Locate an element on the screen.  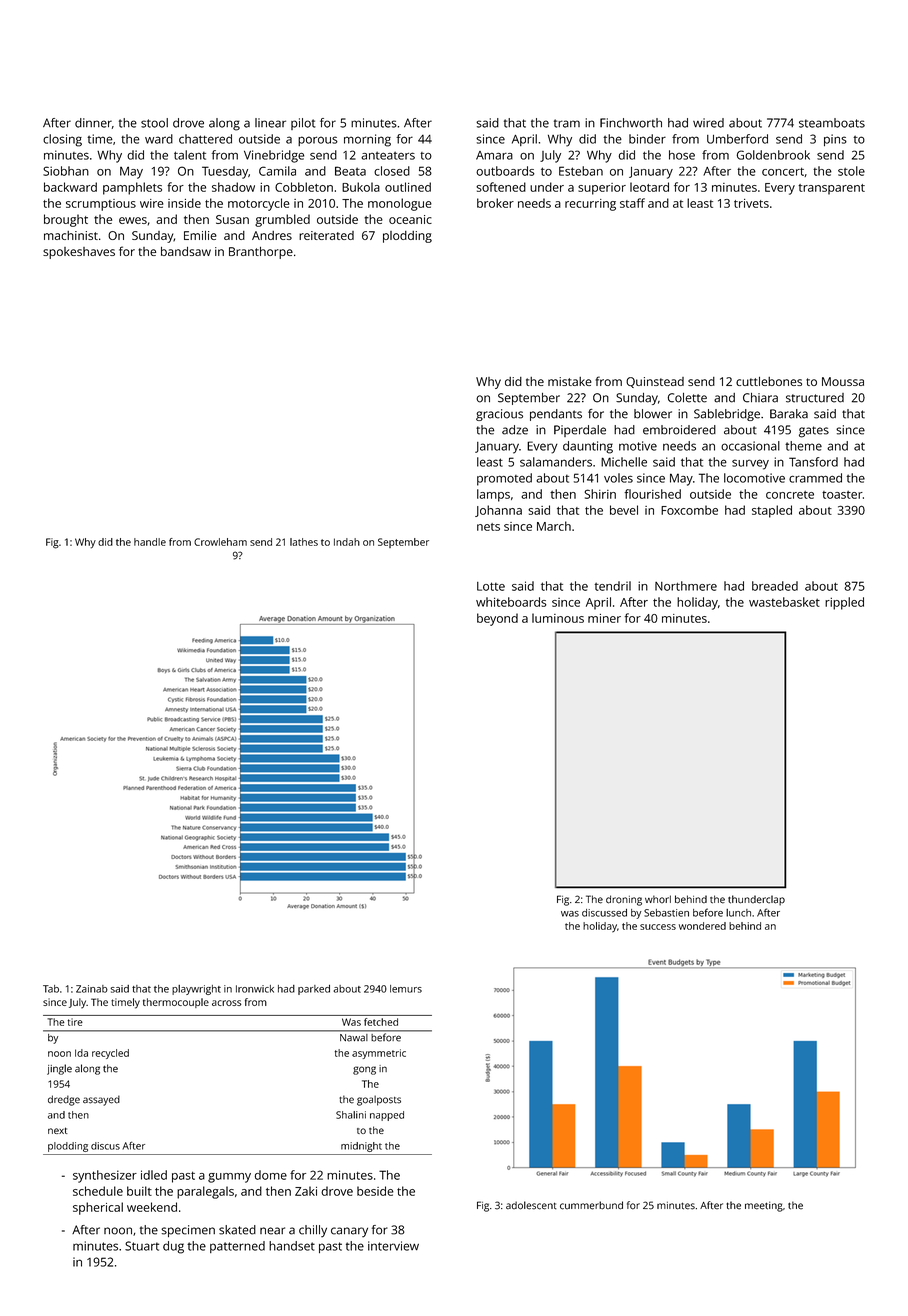
Moussa is located at coordinates (843, 381).
